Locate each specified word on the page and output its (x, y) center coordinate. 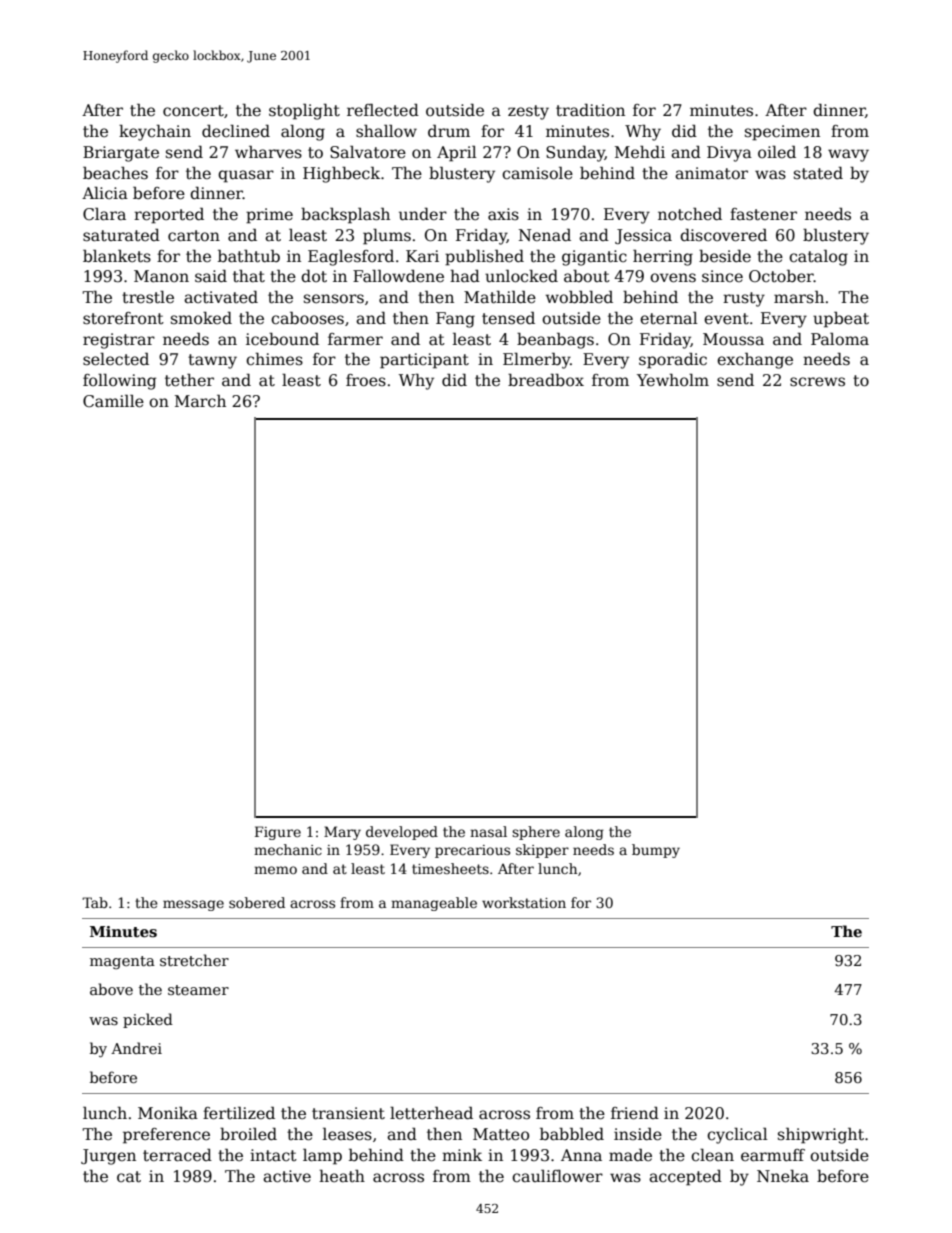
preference (166, 1136)
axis (503, 214)
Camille (113, 401)
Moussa (733, 339)
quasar (246, 176)
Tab (95, 902)
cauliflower (557, 1175)
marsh (799, 296)
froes (366, 380)
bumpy (656, 851)
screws (817, 382)
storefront (123, 318)
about (587, 276)
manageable (434, 904)
